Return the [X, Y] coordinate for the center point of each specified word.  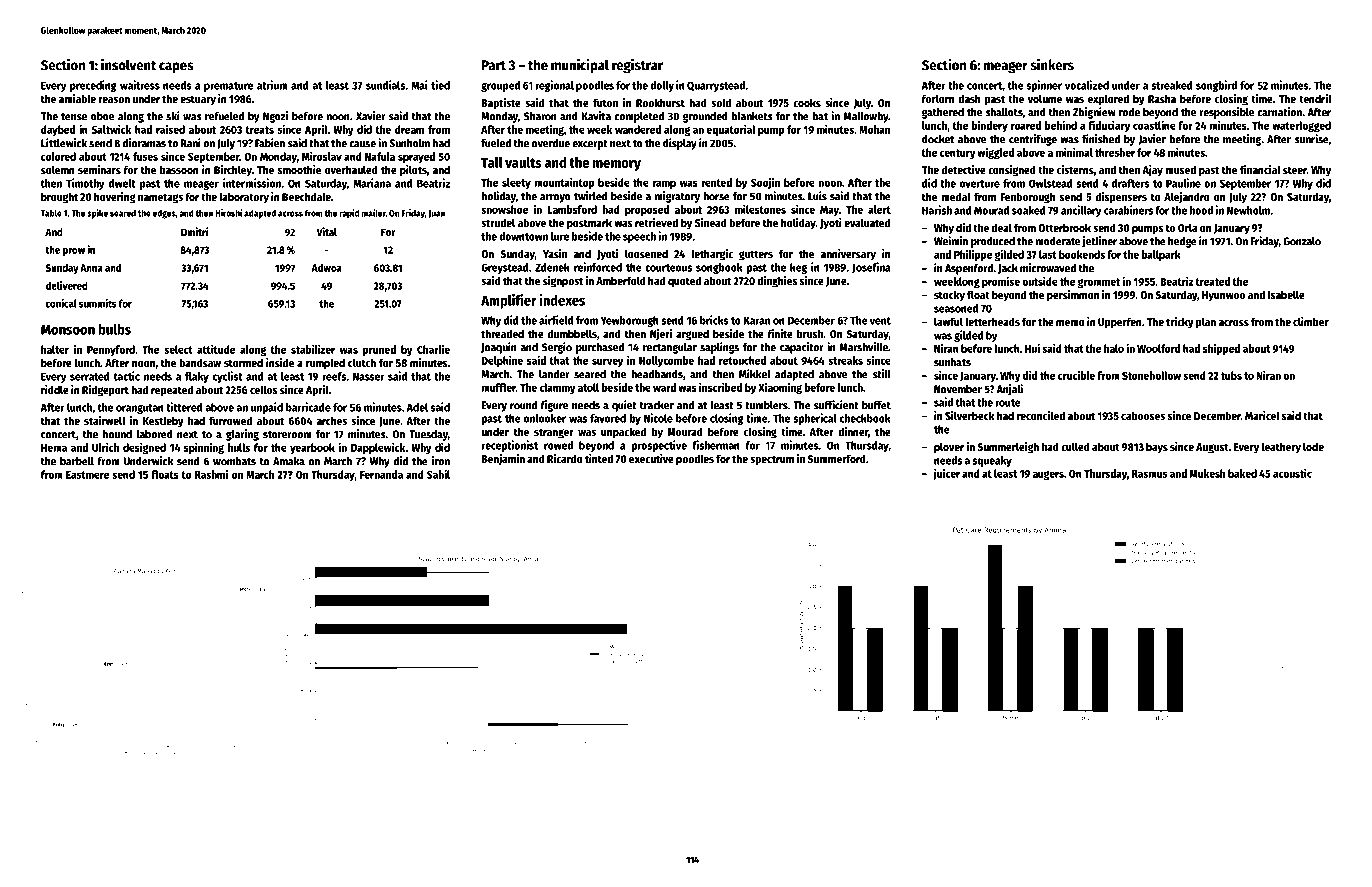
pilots [413, 171]
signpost [563, 282]
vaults [523, 162]
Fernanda [381, 474]
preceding [93, 86]
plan [1206, 323]
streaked [1172, 85]
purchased [600, 348]
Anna [91, 268]
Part [494, 65]
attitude [216, 349]
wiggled [995, 153]
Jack [1008, 269]
